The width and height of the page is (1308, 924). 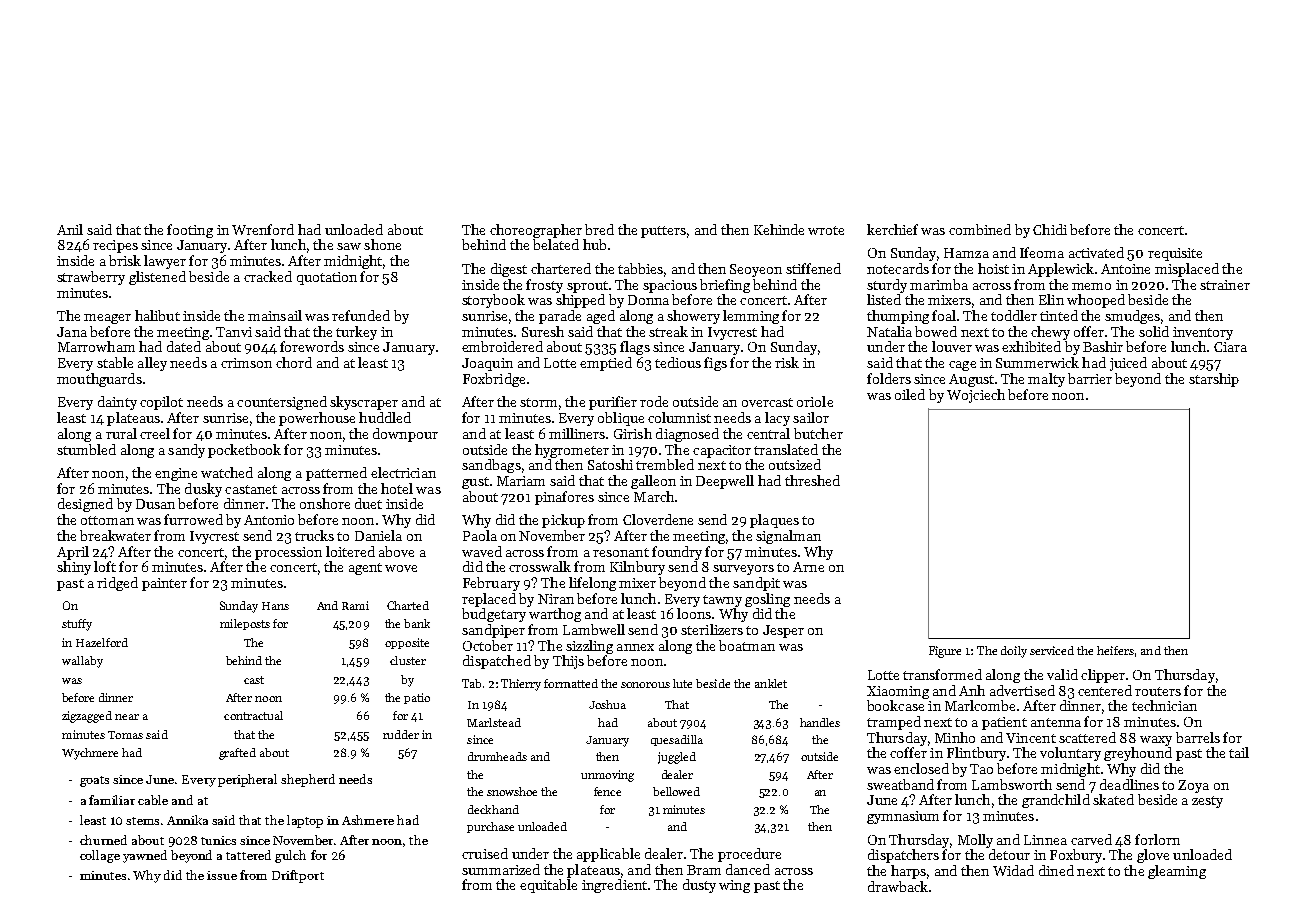 What do you see at coordinates (90, 754) in the page?
I see `Wychmere` at bounding box center [90, 754].
